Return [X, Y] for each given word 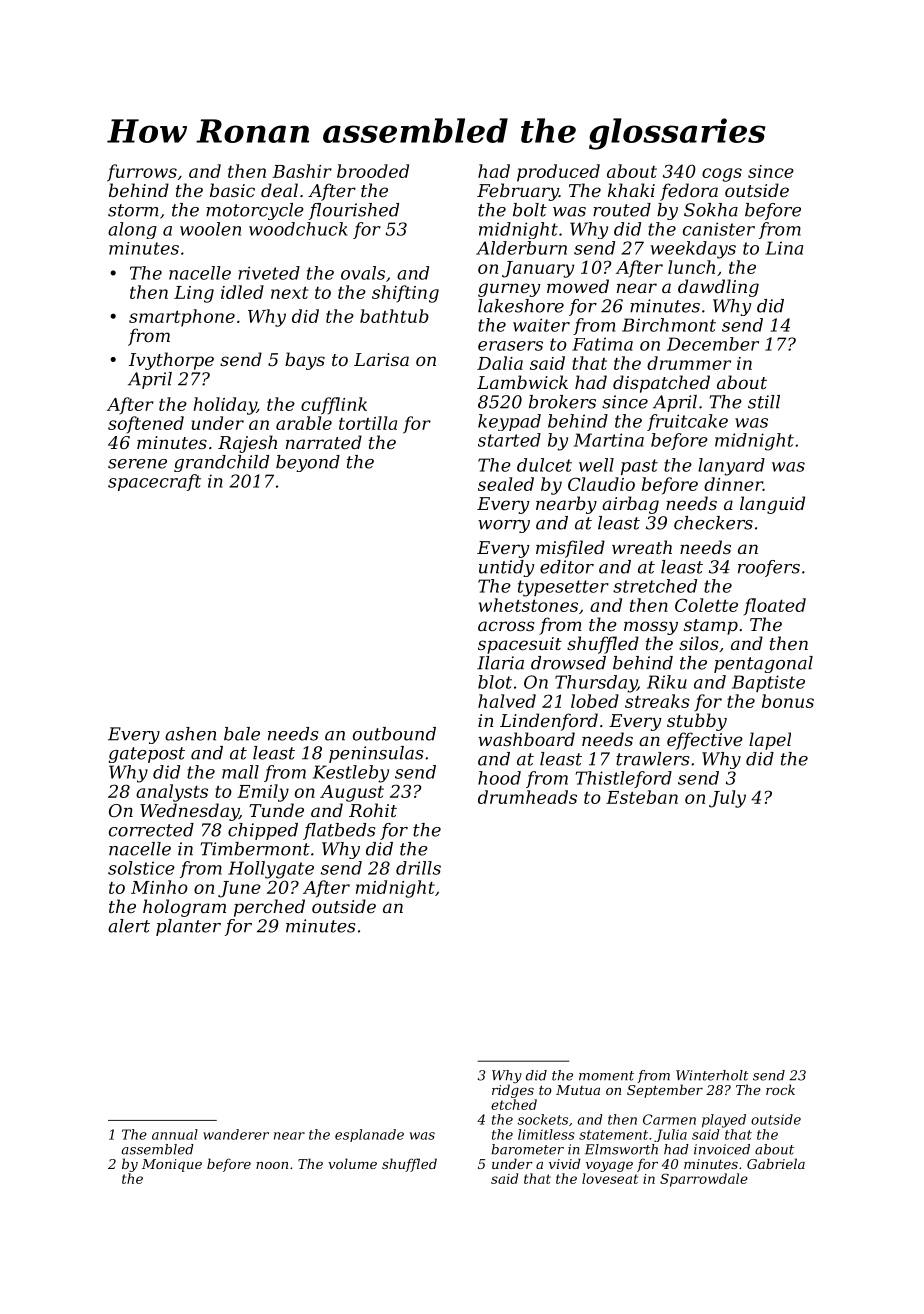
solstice [141, 868]
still [764, 402]
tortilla [368, 423]
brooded [373, 171]
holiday [225, 406]
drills [418, 868]
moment [606, 1076]
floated [775, 606]
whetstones [528, 605]
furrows [142, 173]
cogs [722, 175]
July [727, 799]
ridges [513, 1091]
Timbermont [255, 849]
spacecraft [154, 482]
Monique [172, 1165]
